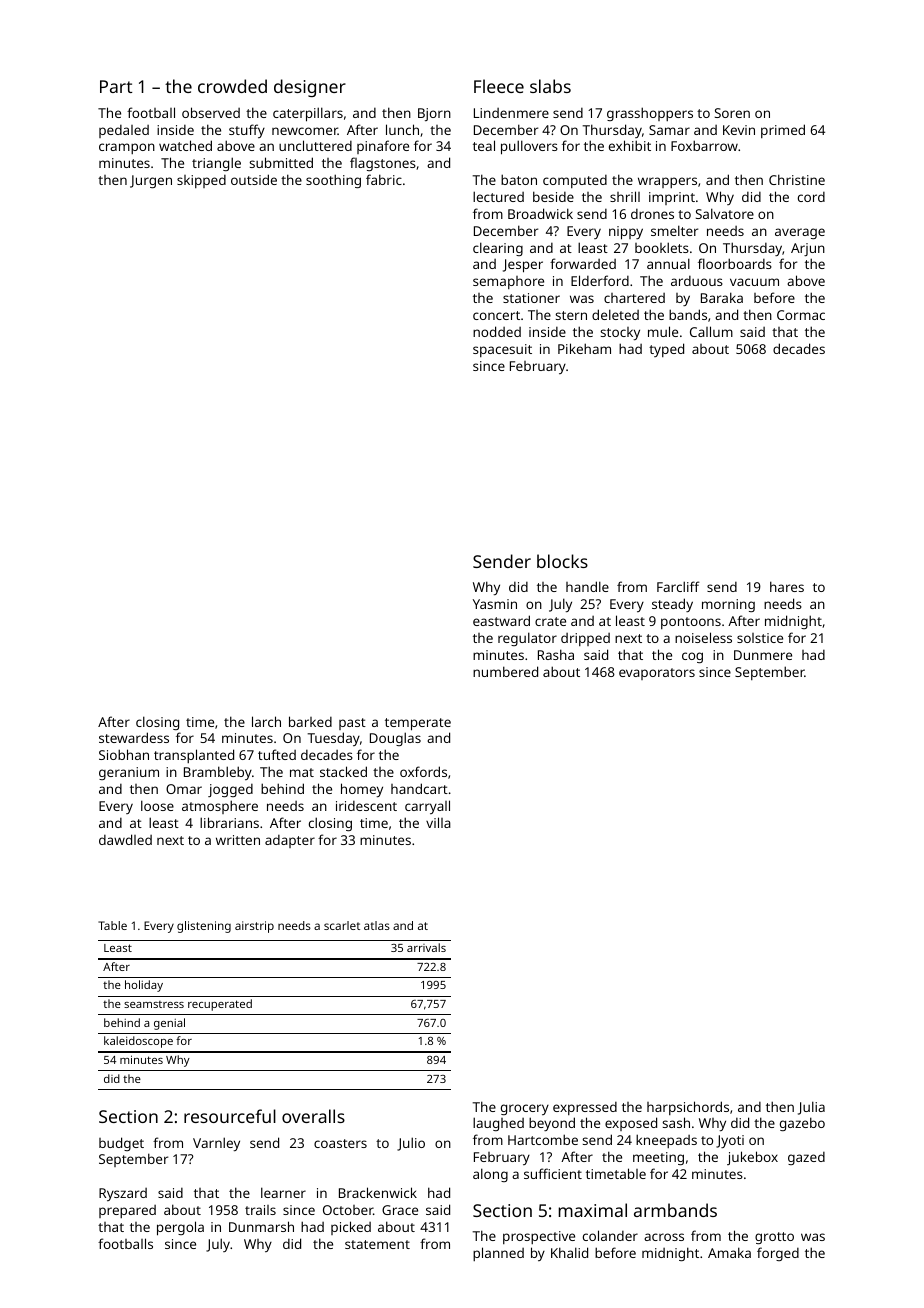 The image size is (924, 1308). Describe the element at coordinates (499, 86) in the screenshot. I see `Fleece` at that location.
